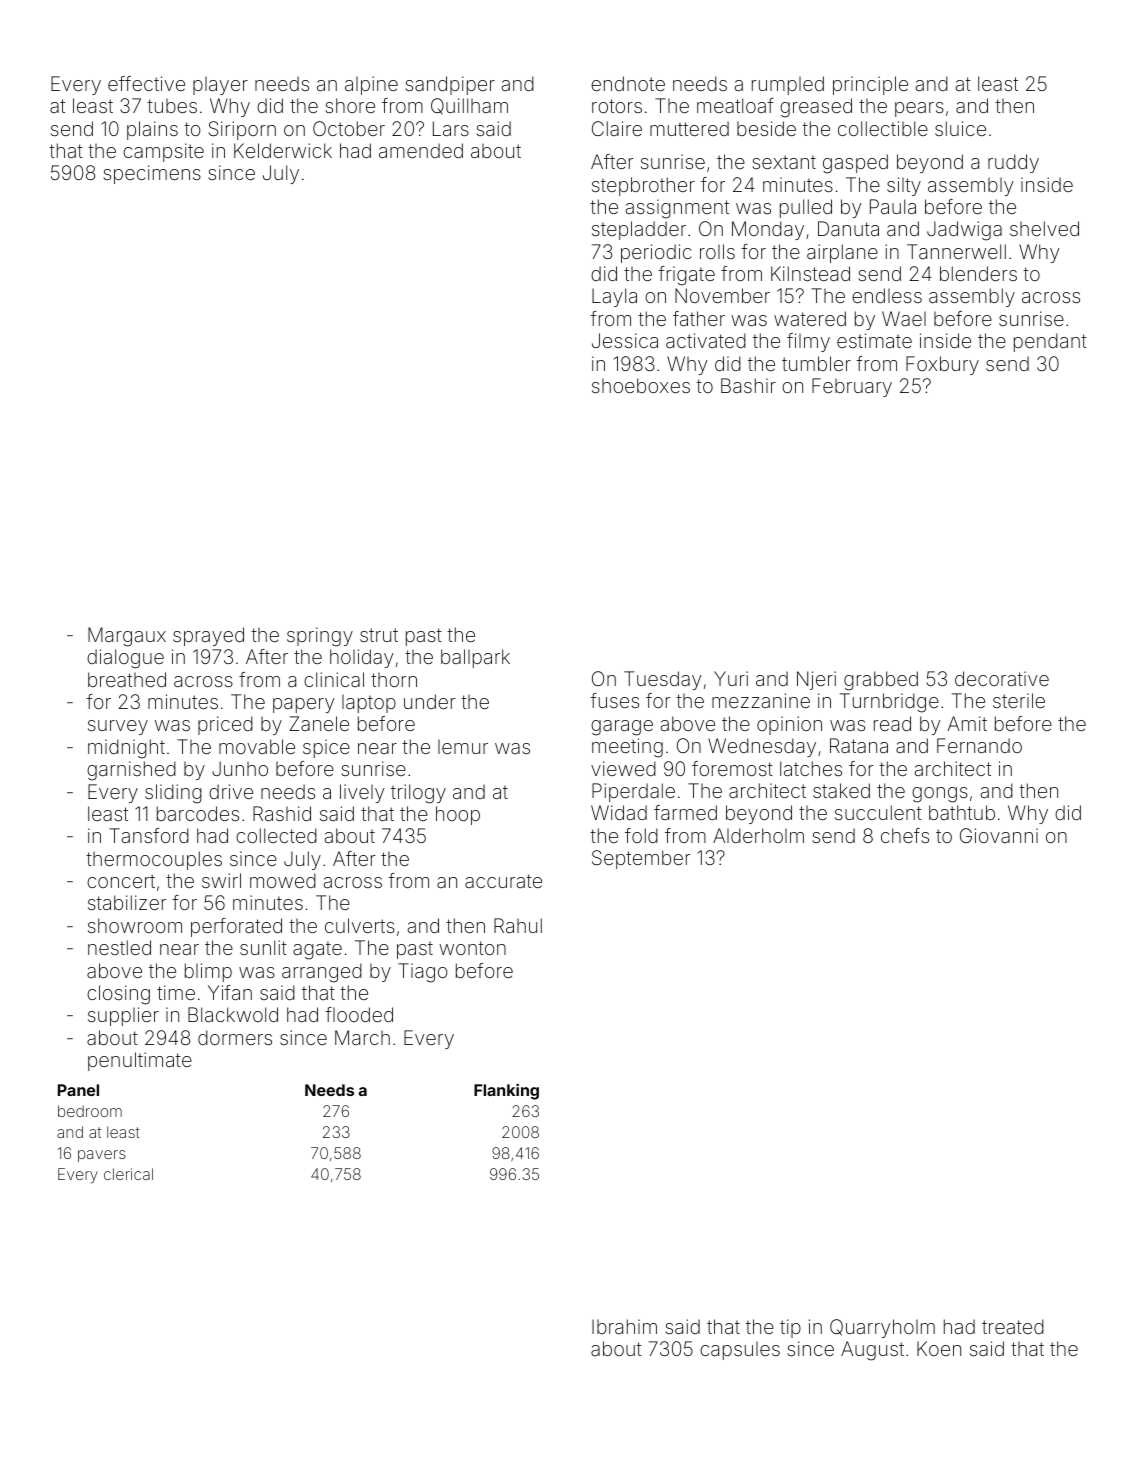 The image size is (1138, 1472). What do you see at coordinates (624, 1326) in the screenshot?
I see `Ibrahim` at bounding box center [624, 1326].
